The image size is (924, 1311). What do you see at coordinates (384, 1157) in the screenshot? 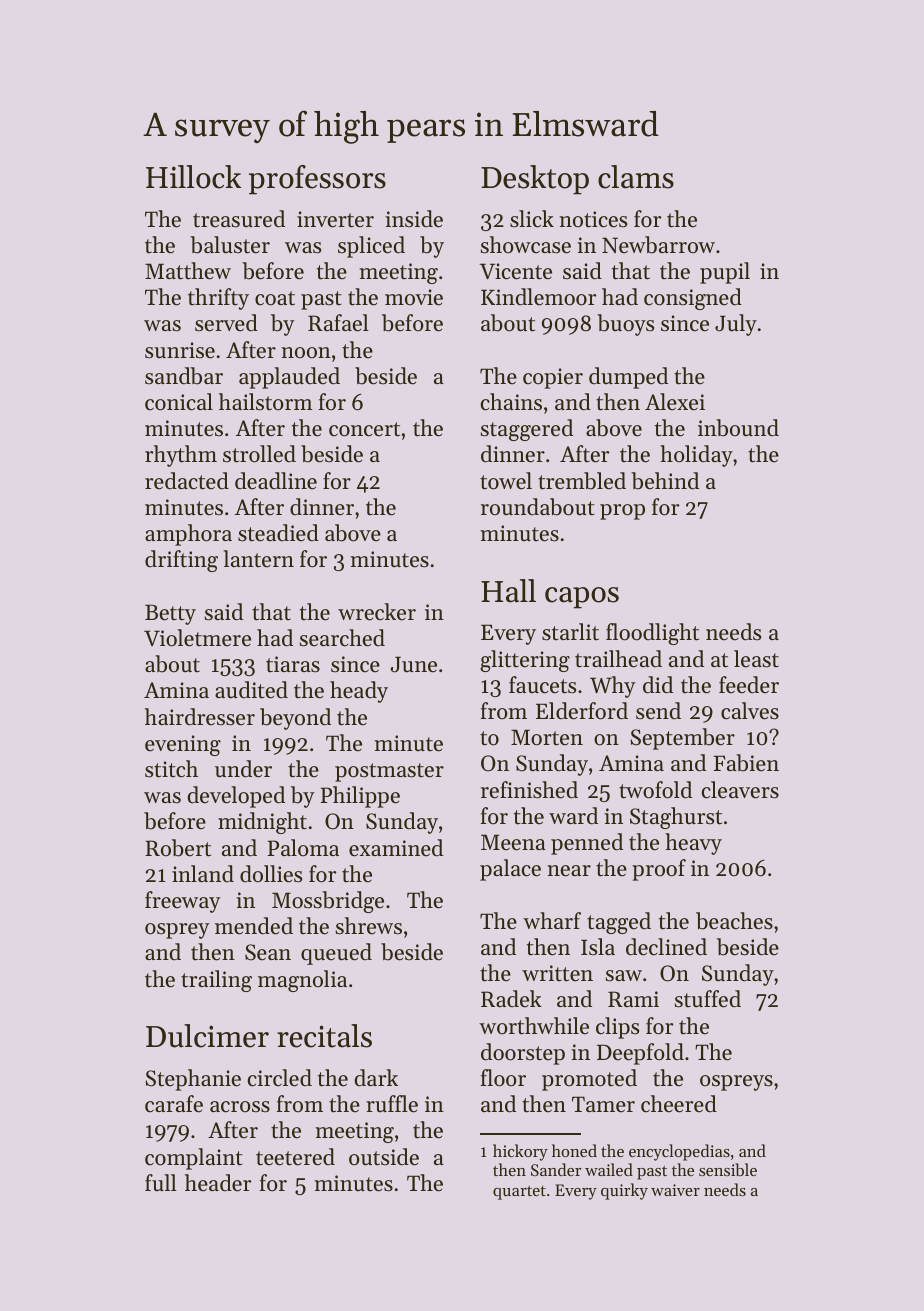
I see `outside` at bounding box center [384, 1157].
